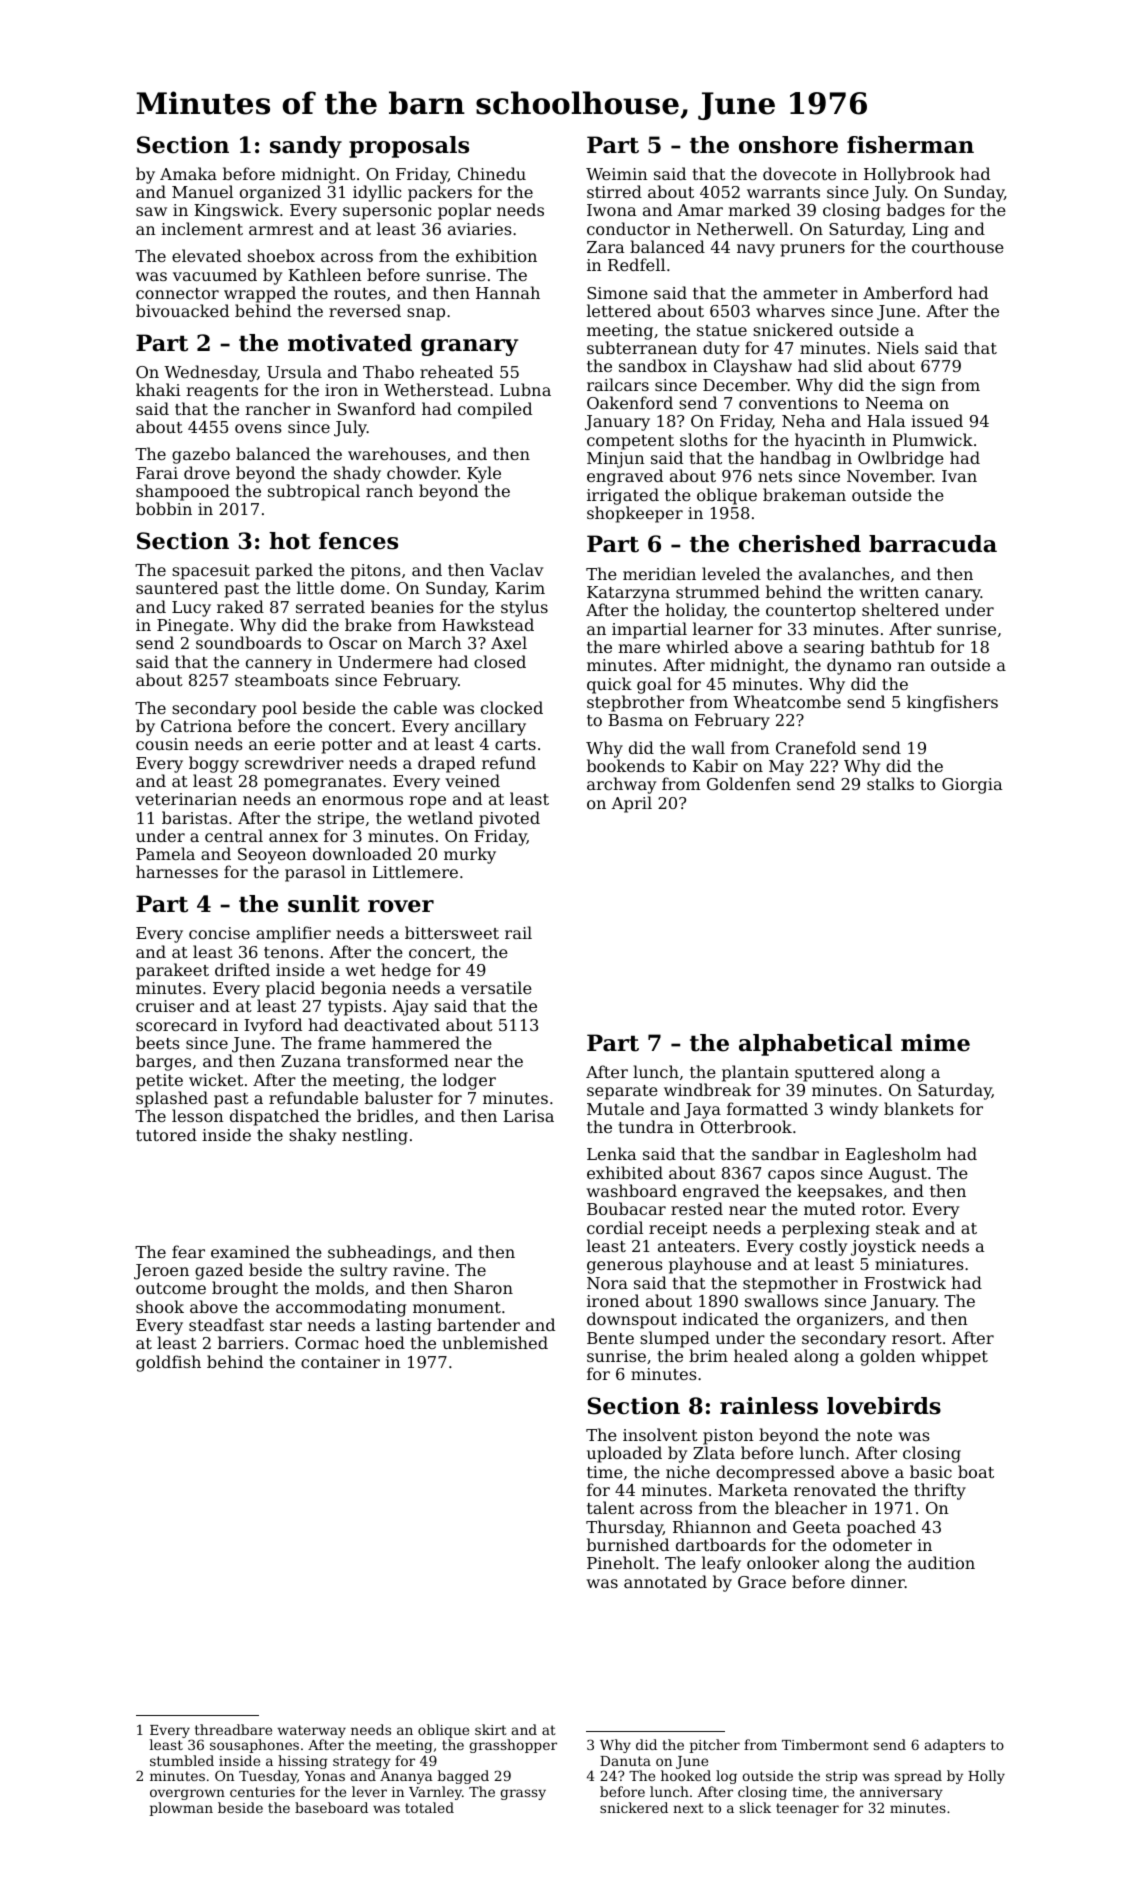 The height and width of the screenshot is (1885, 1144). What do you see at coordinates (279, 709) in the screenshot?
I see `pool` at bounding box center [279, 709].
